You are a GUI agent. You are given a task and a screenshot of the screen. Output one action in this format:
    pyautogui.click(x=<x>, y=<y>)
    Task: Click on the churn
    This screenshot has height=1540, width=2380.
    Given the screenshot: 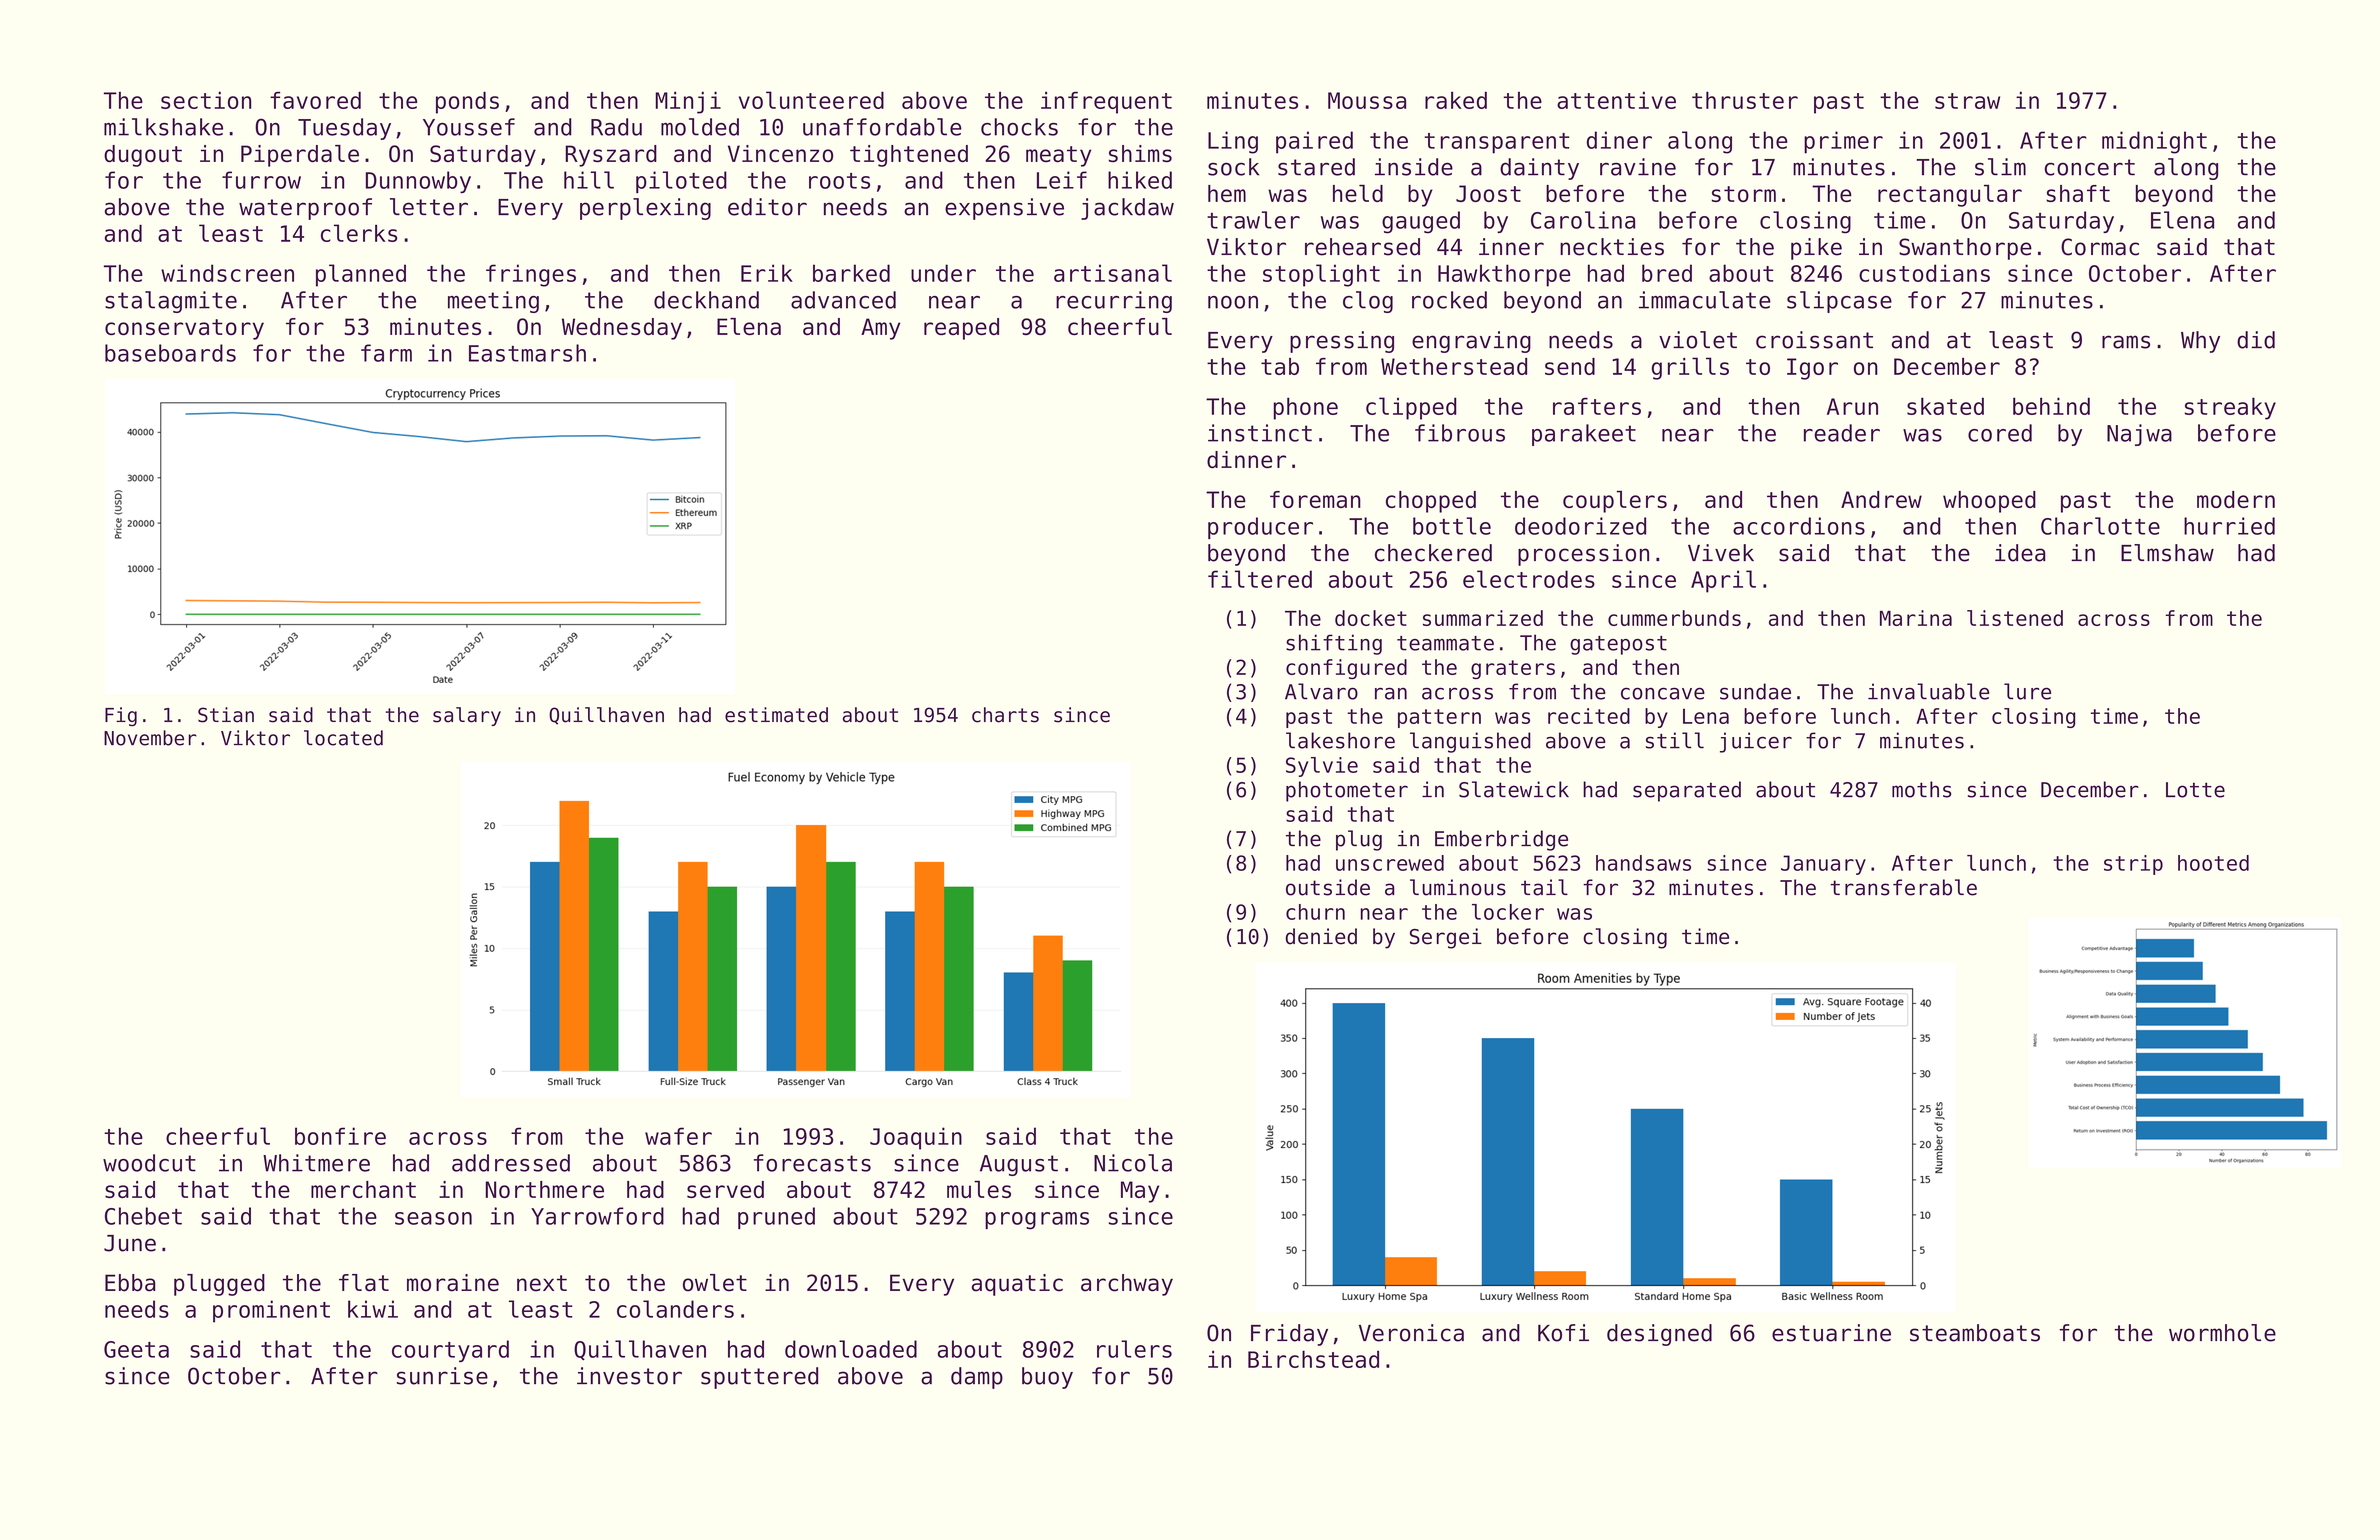 What is the action you would take?
    pyautogui.click(x=1315, y=912)
